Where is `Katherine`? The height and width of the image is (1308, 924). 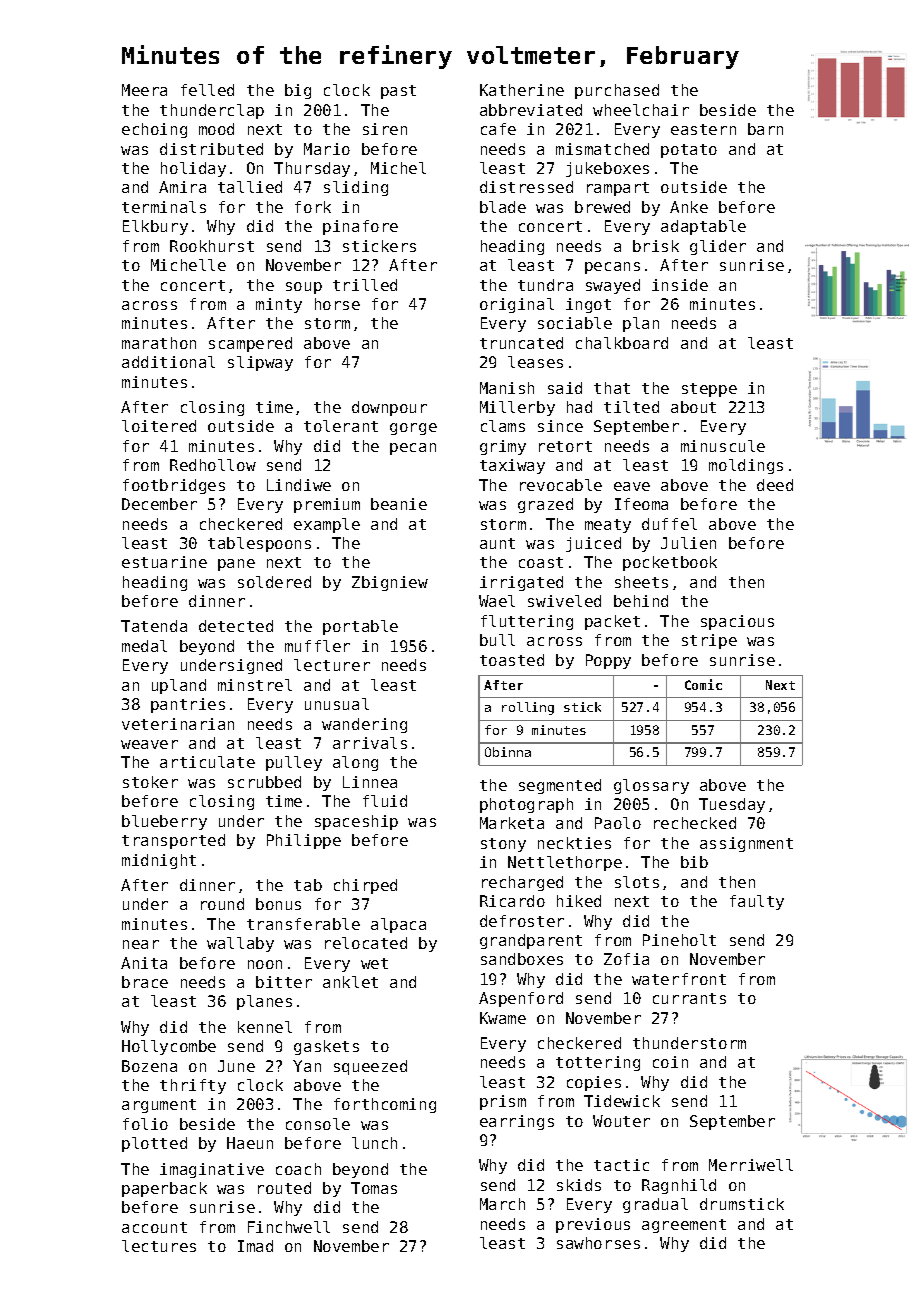
Katherine is located at coordinates (522, 90).
